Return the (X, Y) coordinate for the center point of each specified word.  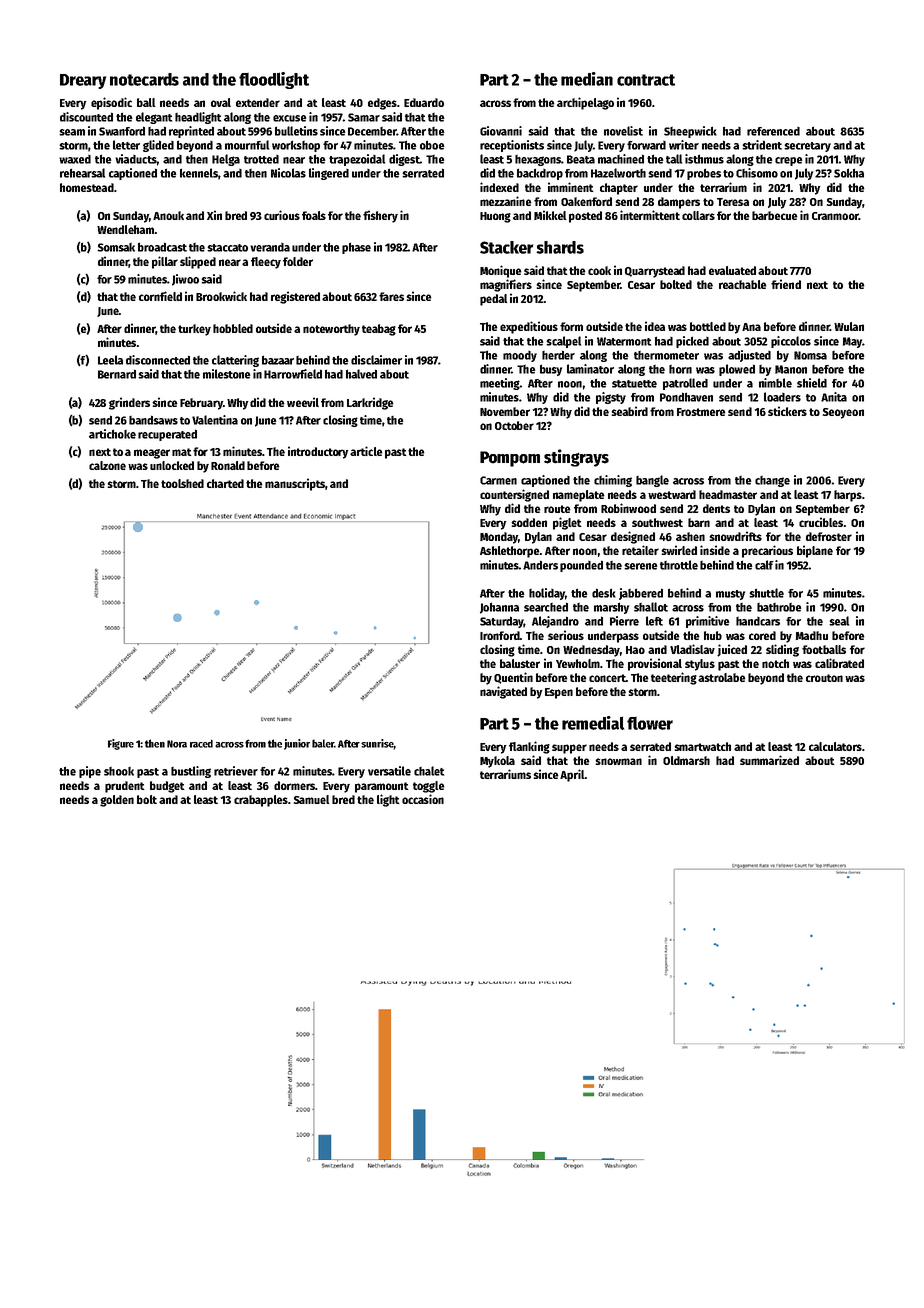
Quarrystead (655, 272)
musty (730, 595)
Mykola (497, 762)
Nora (177, 744)
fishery (380, 216)
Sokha (849, 173)
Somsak (116, 247)
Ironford (500, 635)
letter (126, 145)
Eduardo (424, 102)
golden (117, 801)
